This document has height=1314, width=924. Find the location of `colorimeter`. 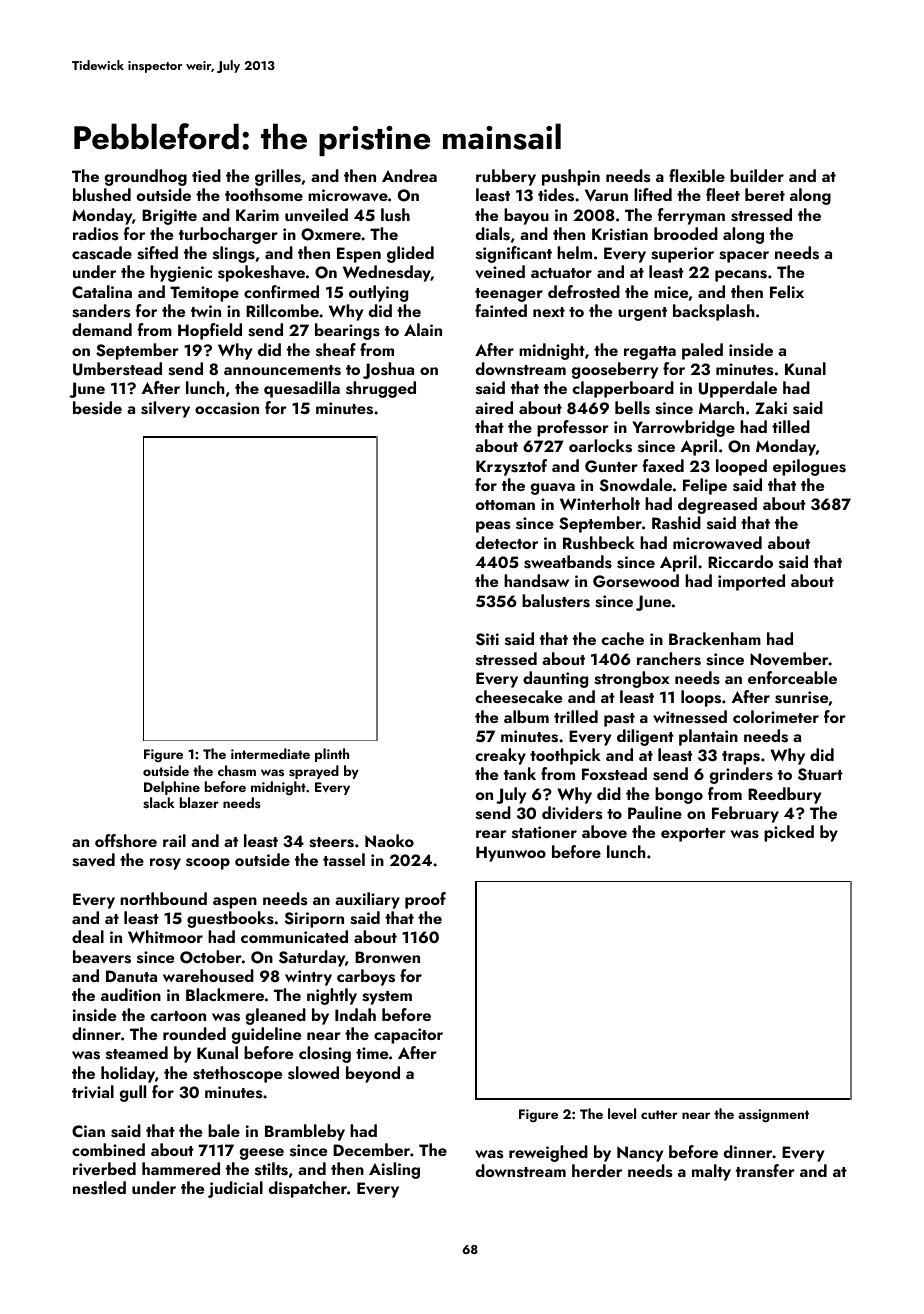

colorimeter is located at coordinates (776, 716).
